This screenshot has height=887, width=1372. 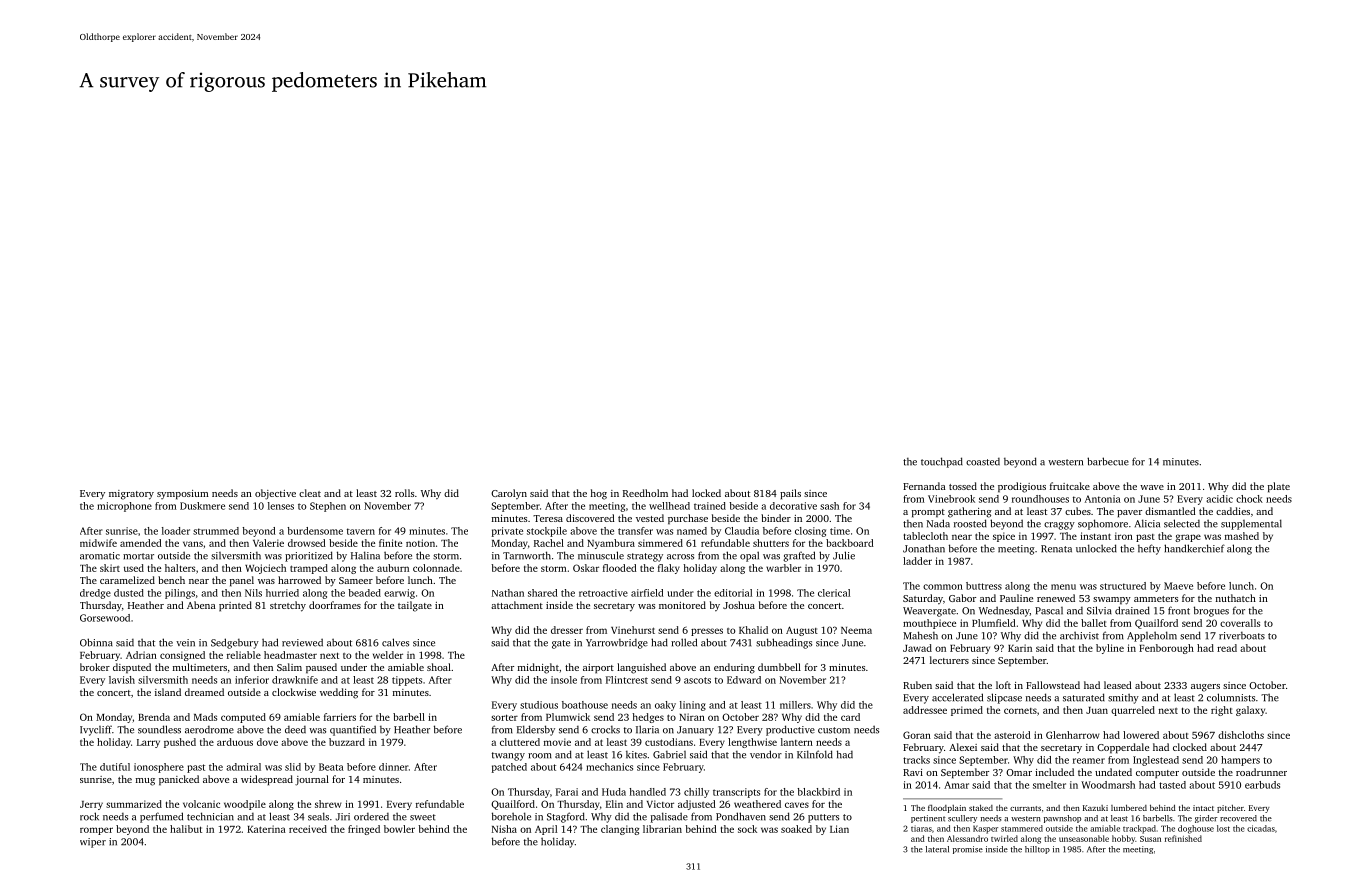 I want to click on rolls, so click(x=404, y=493).
